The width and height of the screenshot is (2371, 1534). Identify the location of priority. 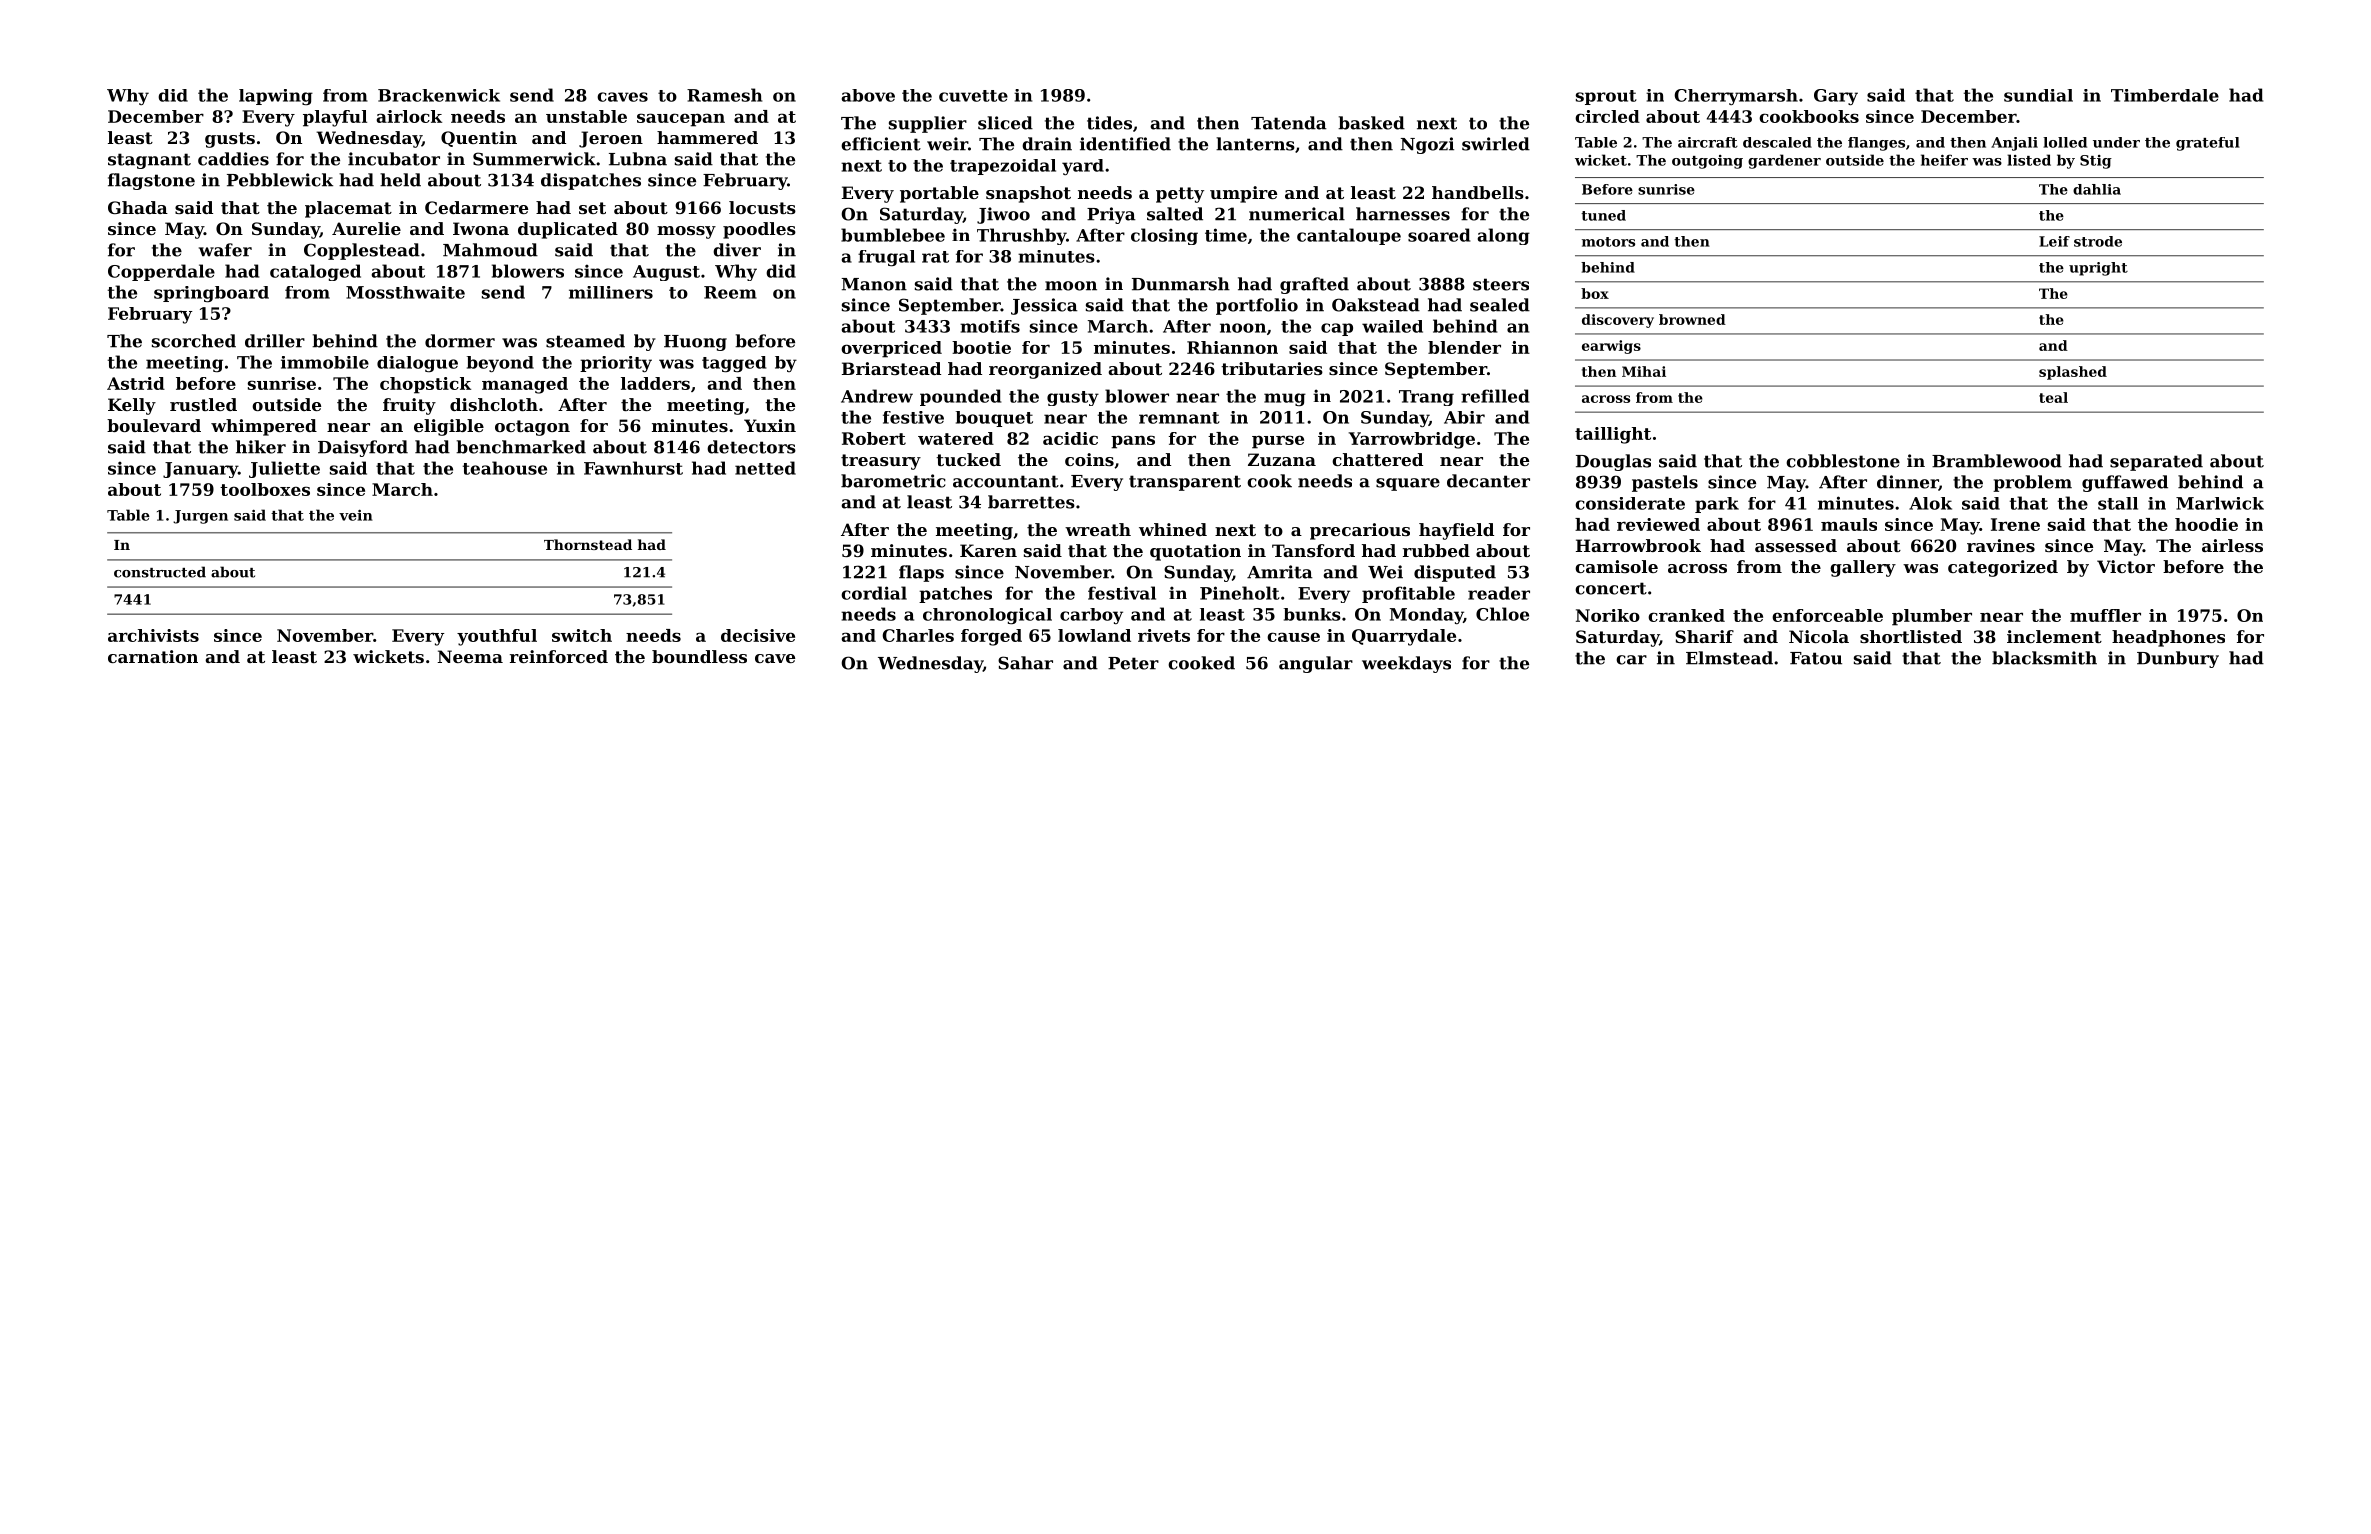
(616, 364).
